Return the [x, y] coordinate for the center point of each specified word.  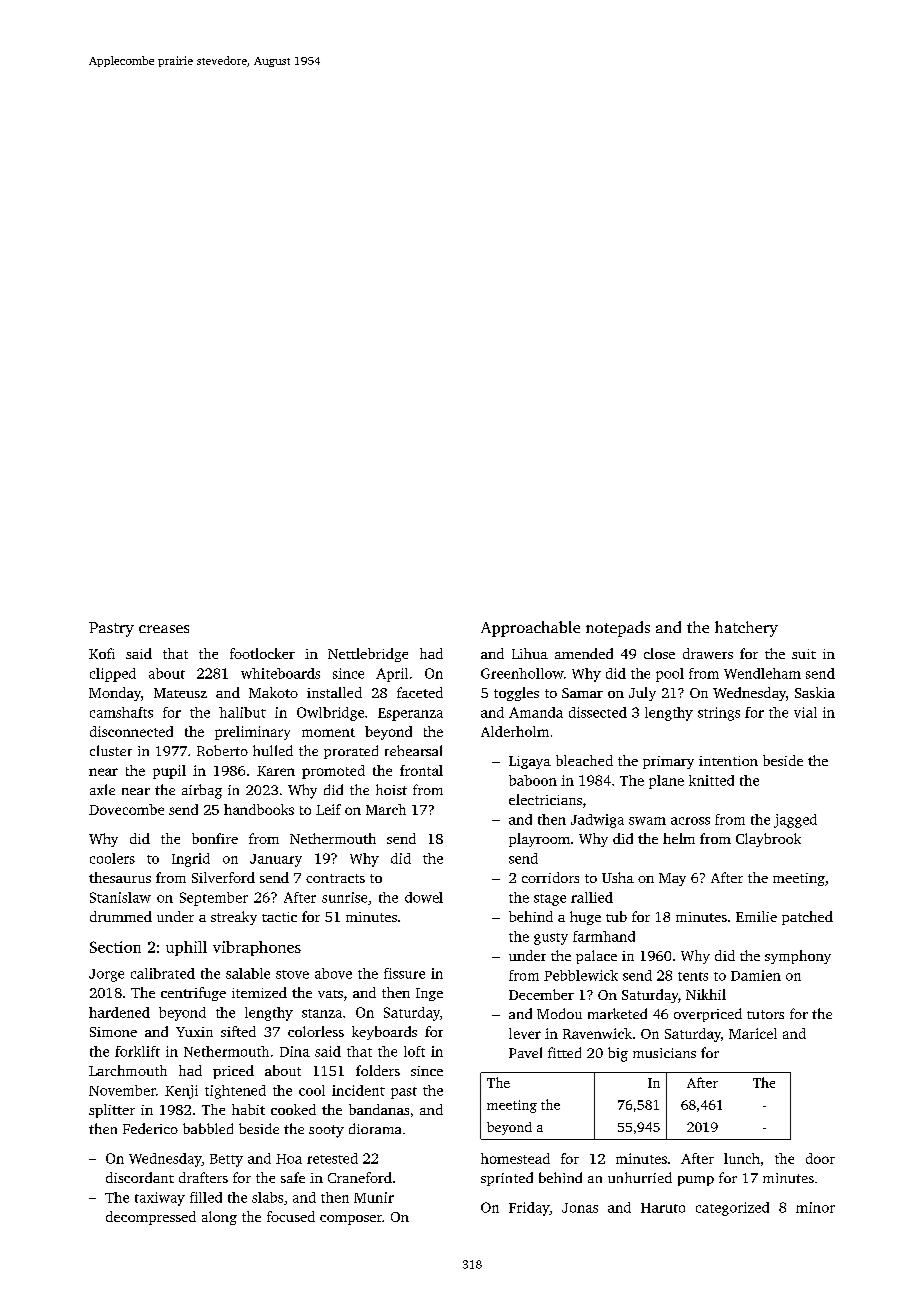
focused [291, 1216]
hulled [273, 750]
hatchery [746, 629]
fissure [404, 973]
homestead [515, 1158]
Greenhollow [522, 673]
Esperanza [410, 714]
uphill [186, 948]
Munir [374, 1197]
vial [805, 712]
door [820, 1158]
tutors [765, 1014]
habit [248, 1109]
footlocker [262, 653]
